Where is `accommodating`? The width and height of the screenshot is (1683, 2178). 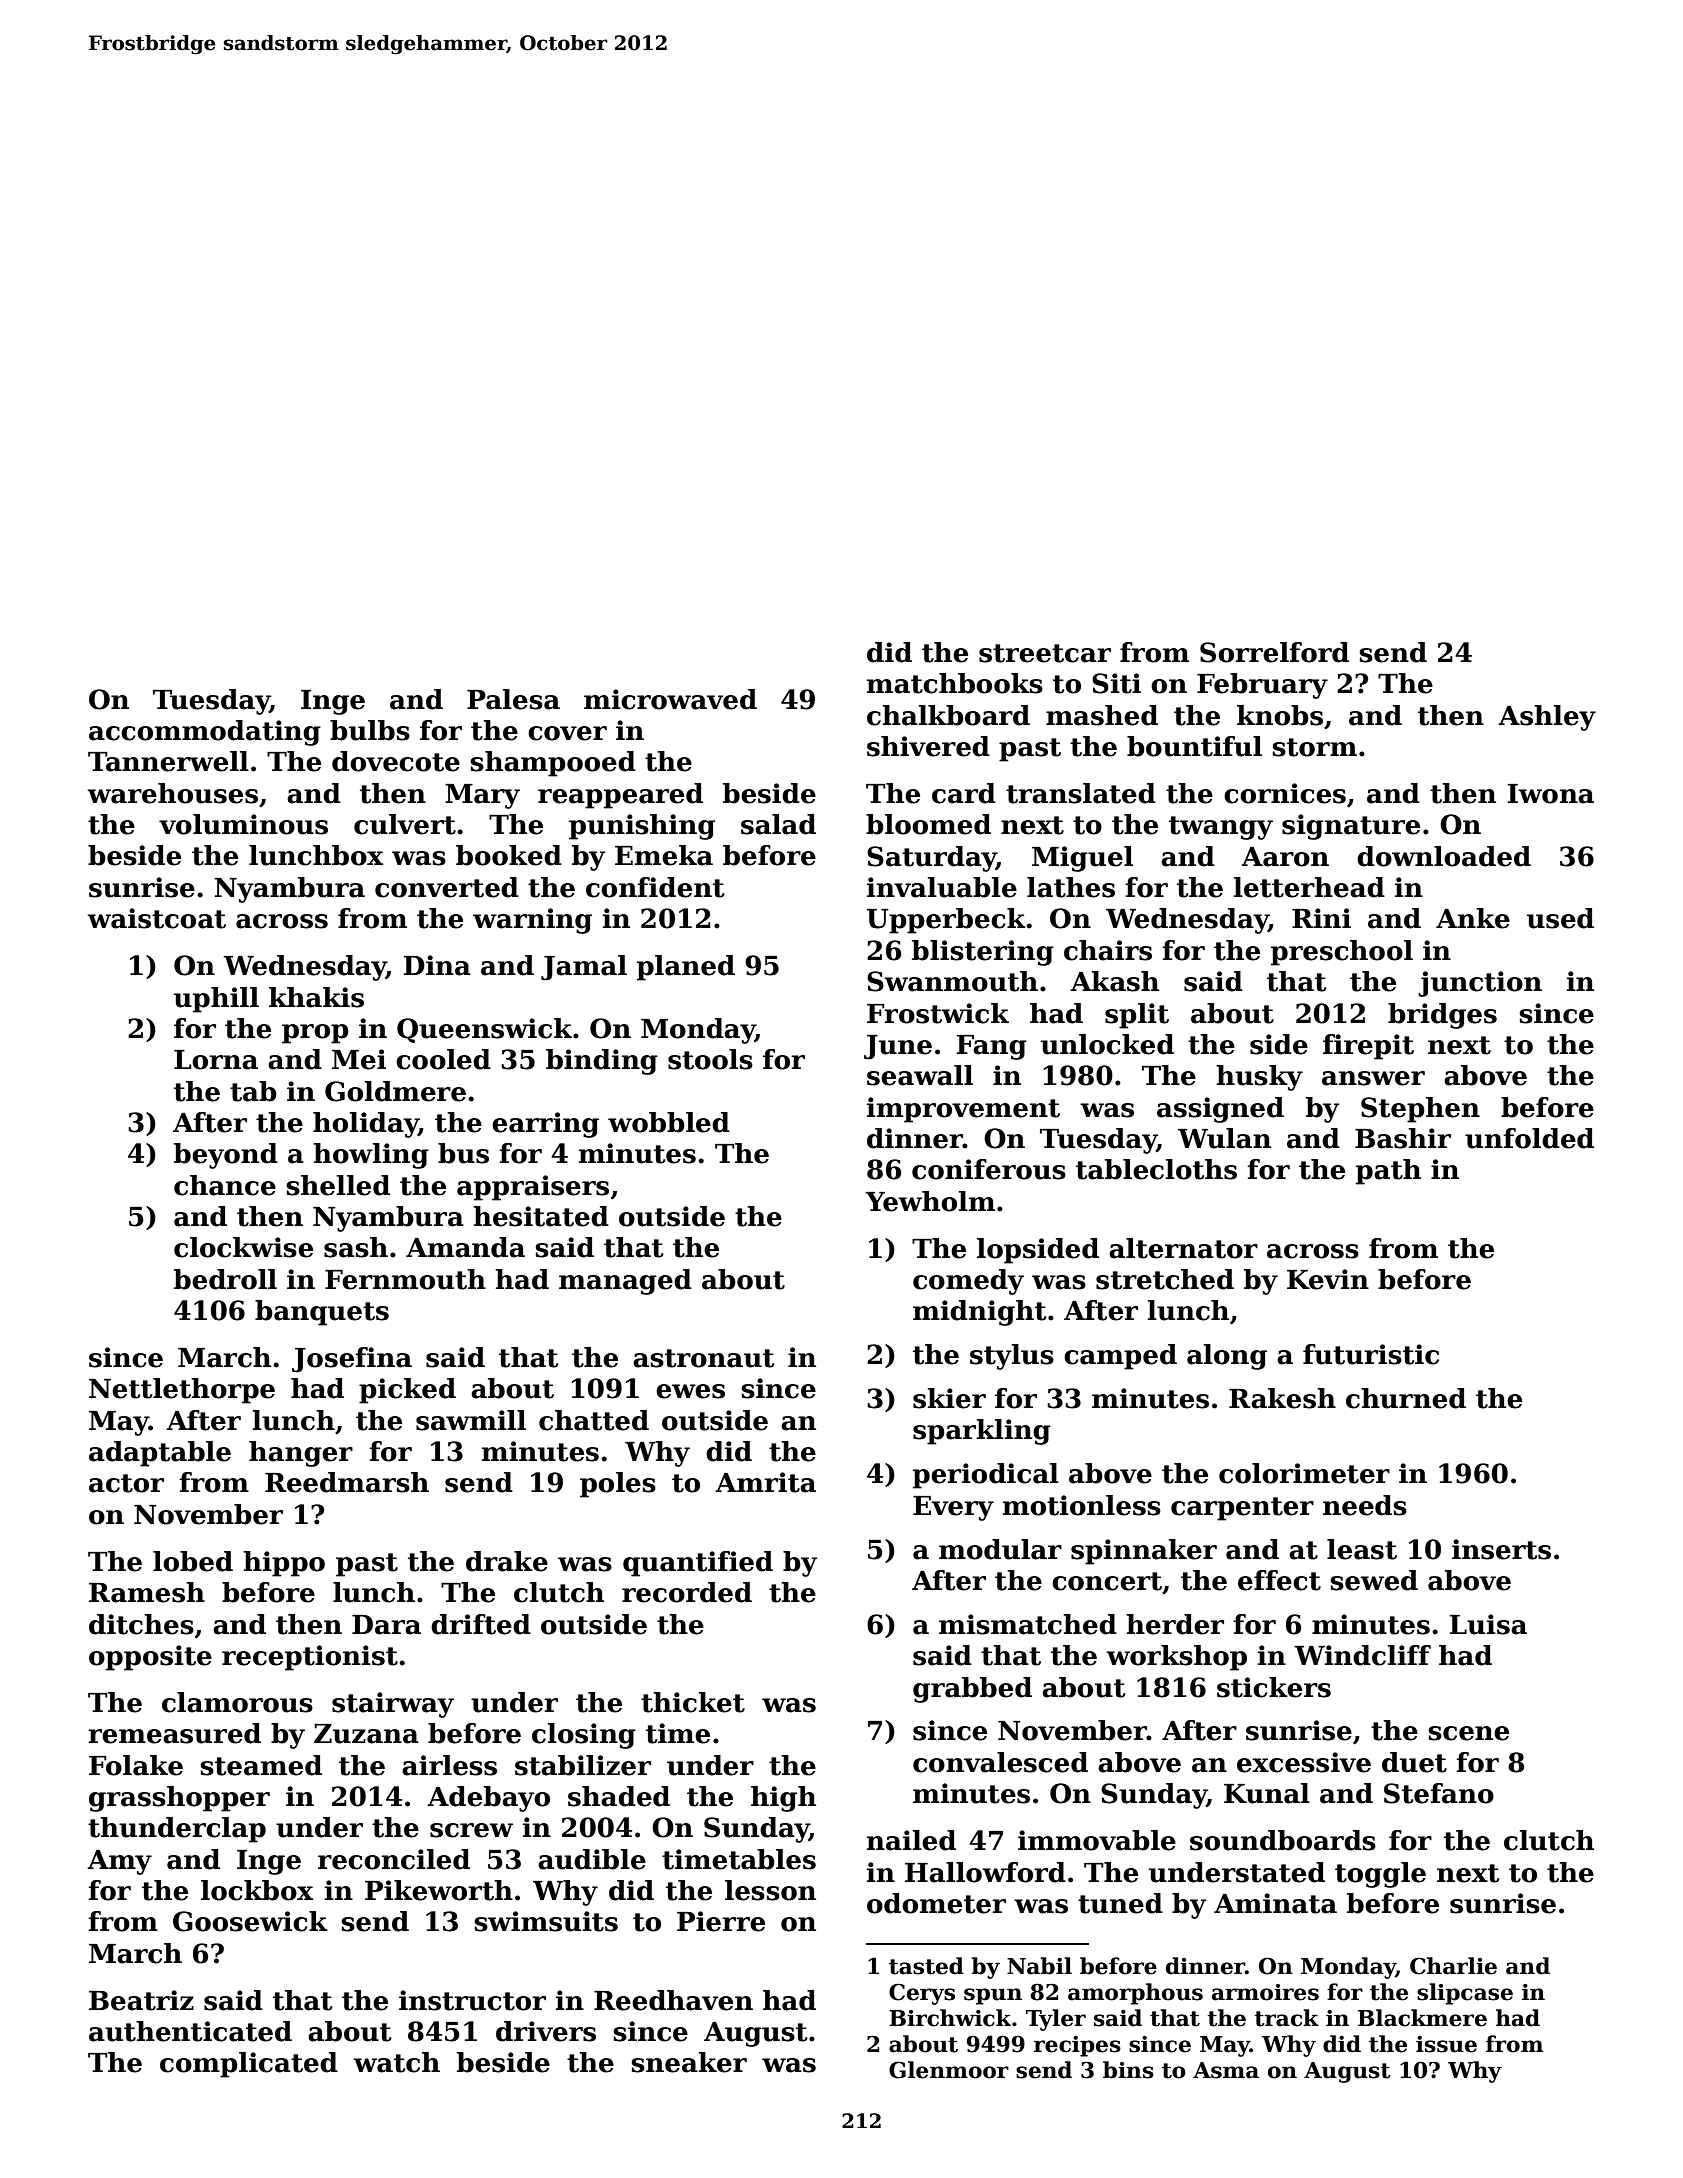 accommodating is located at coordinates (205, 733).
